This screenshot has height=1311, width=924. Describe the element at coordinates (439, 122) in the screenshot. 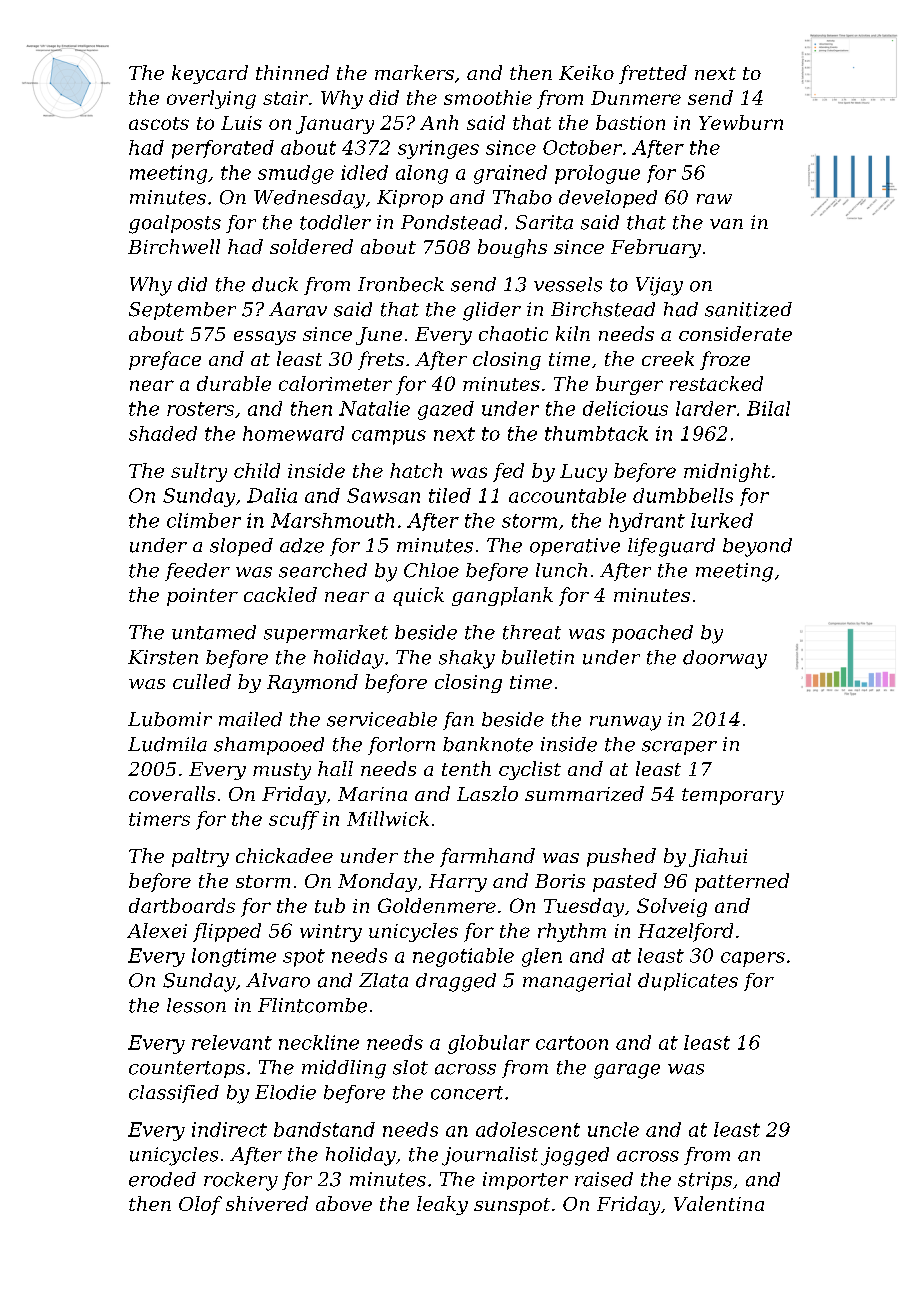

I see `Anh` at that location.
